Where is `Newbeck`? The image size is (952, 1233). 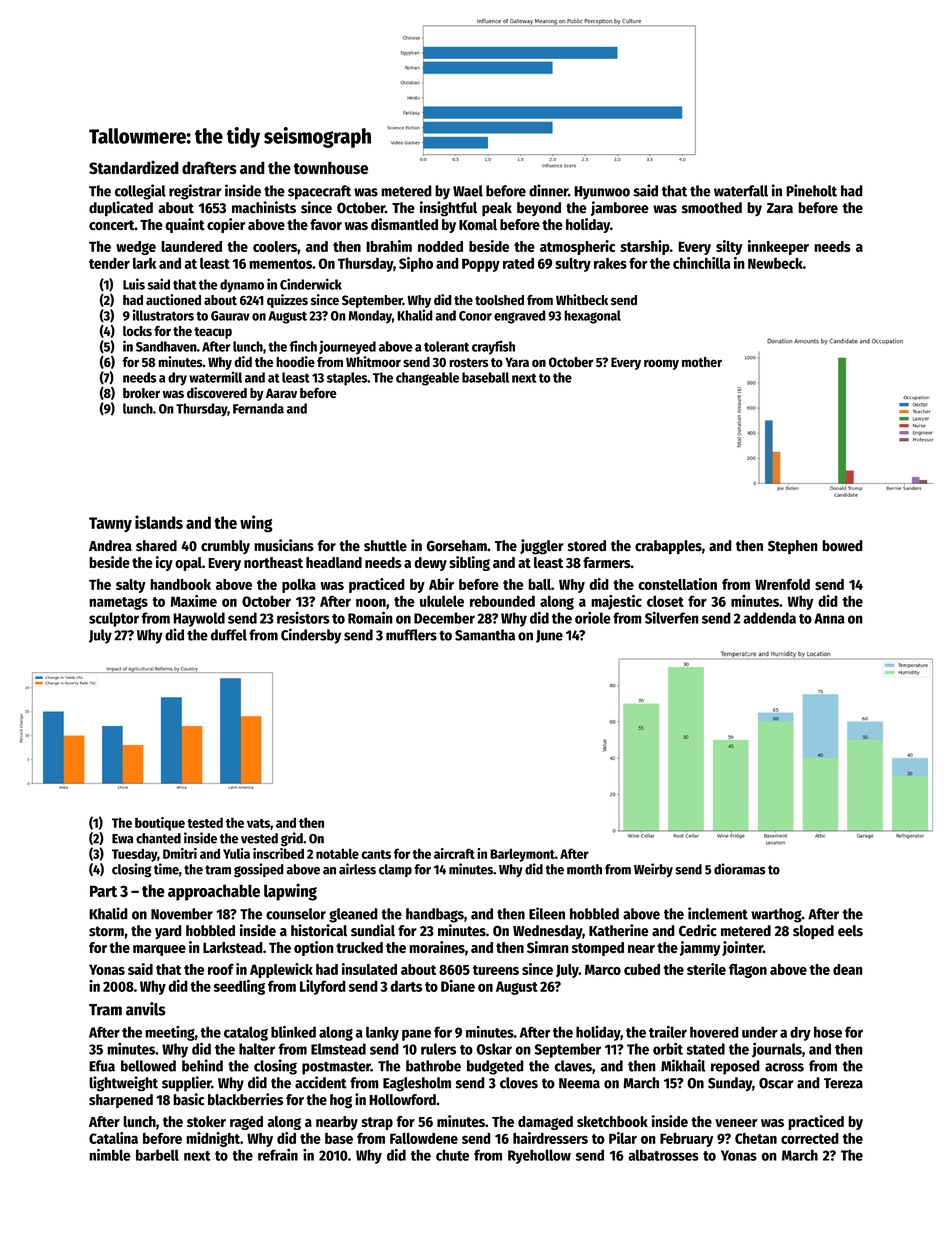
Newbeck is located at coordinates (775, 263).
